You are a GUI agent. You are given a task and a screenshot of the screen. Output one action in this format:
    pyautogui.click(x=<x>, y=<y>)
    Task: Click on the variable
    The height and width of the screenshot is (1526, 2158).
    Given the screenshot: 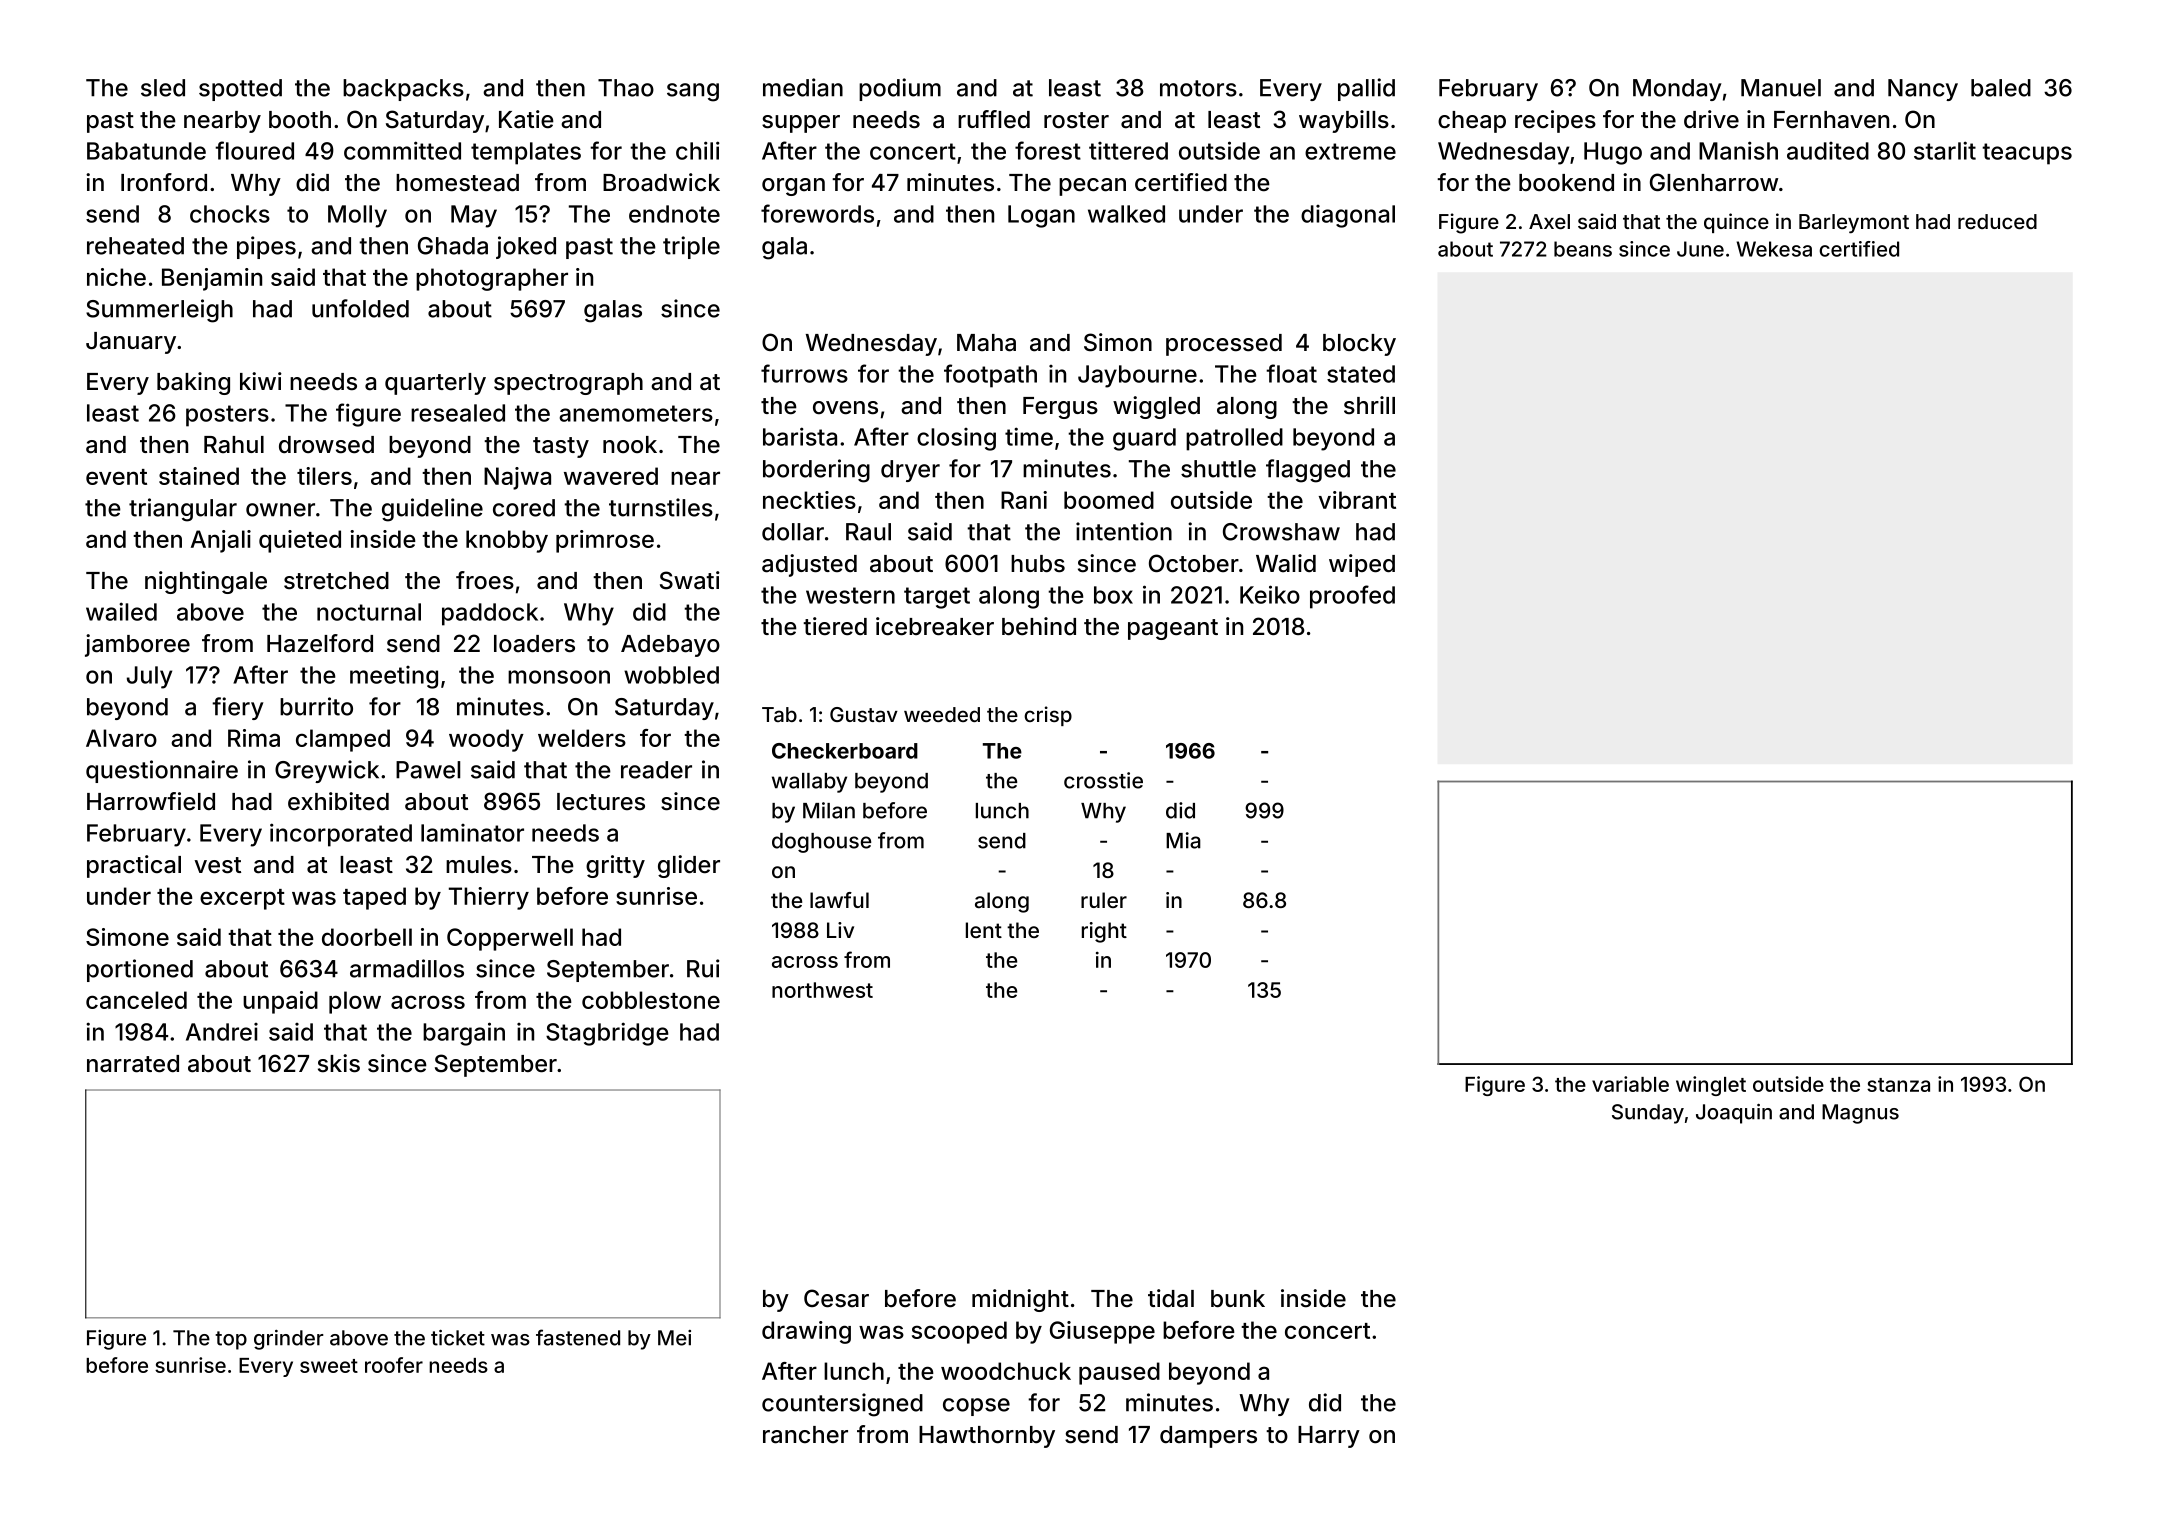 What is the action you would take?
    pyautogui.click(x=1630, y=1084)
